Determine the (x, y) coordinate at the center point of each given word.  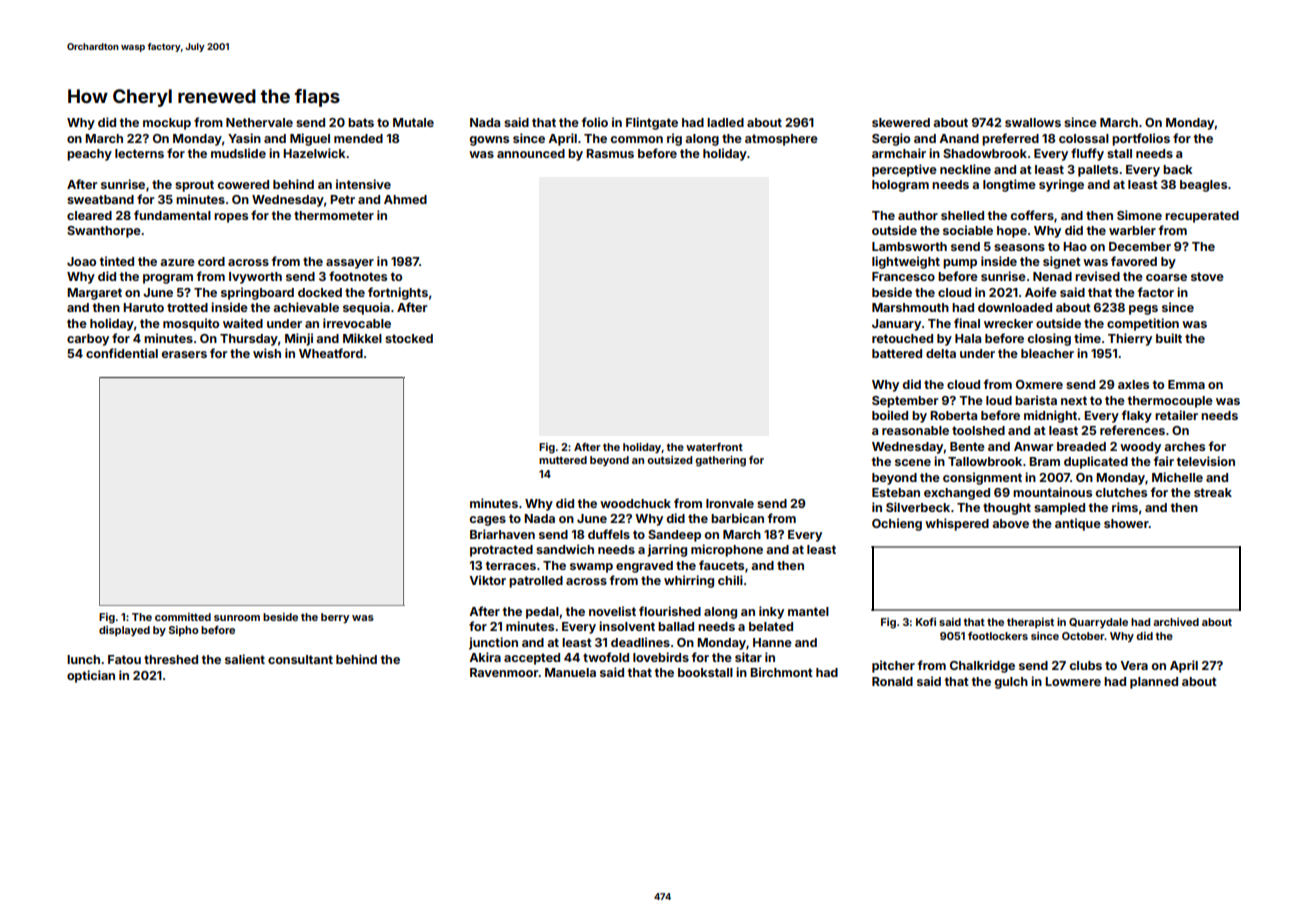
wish (267, 353)
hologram (900, 186)
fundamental (172, 215)
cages (487, 521)
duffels (609, 534)
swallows (1033, 122)
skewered (901, 122)
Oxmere (1039, 384)
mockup (167, 124)
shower (1126, 523)
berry (335, 618)
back (1178, 169)
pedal (542, 613)
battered (897, 353)
